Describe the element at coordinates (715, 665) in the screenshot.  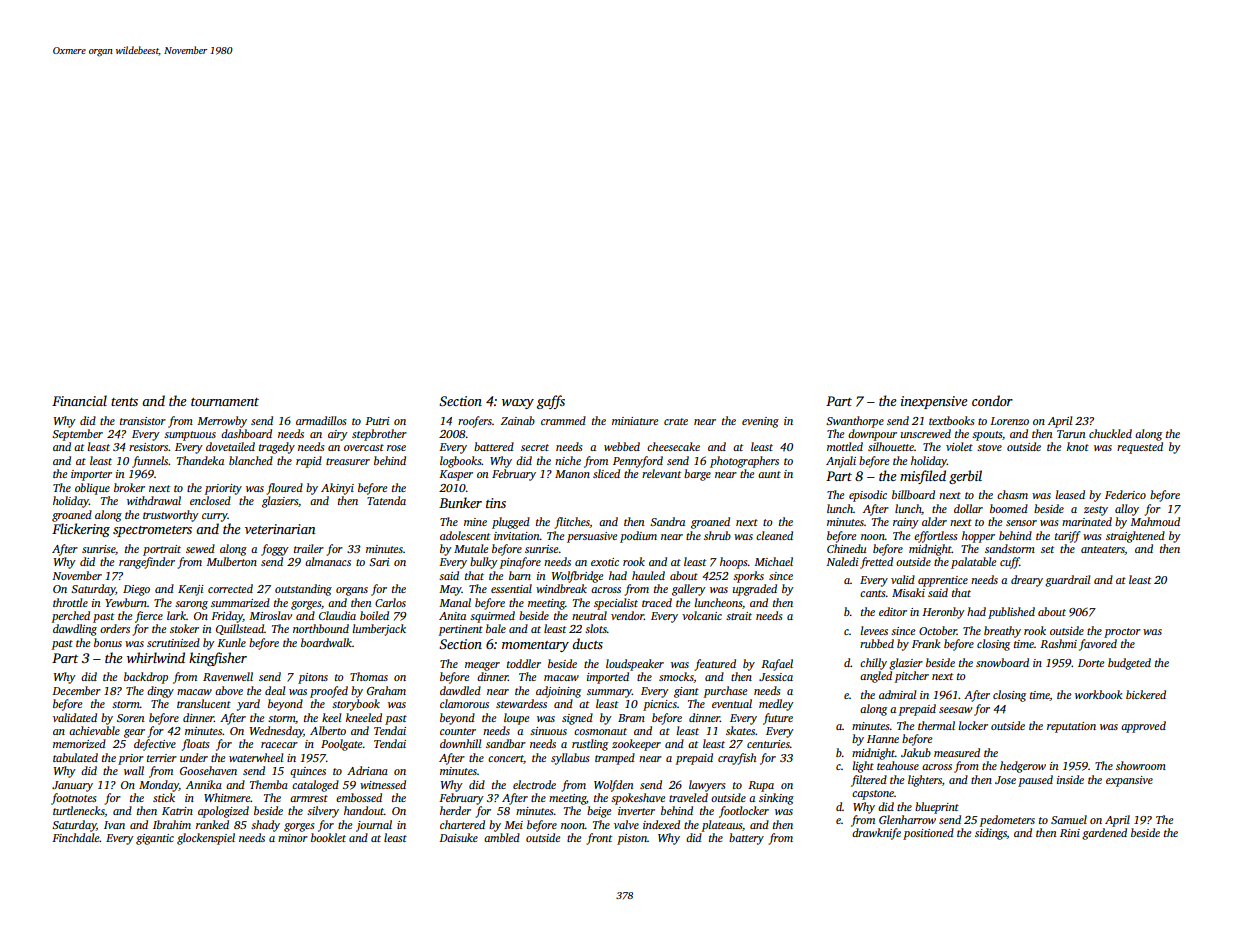
I see `featured` at that location.
